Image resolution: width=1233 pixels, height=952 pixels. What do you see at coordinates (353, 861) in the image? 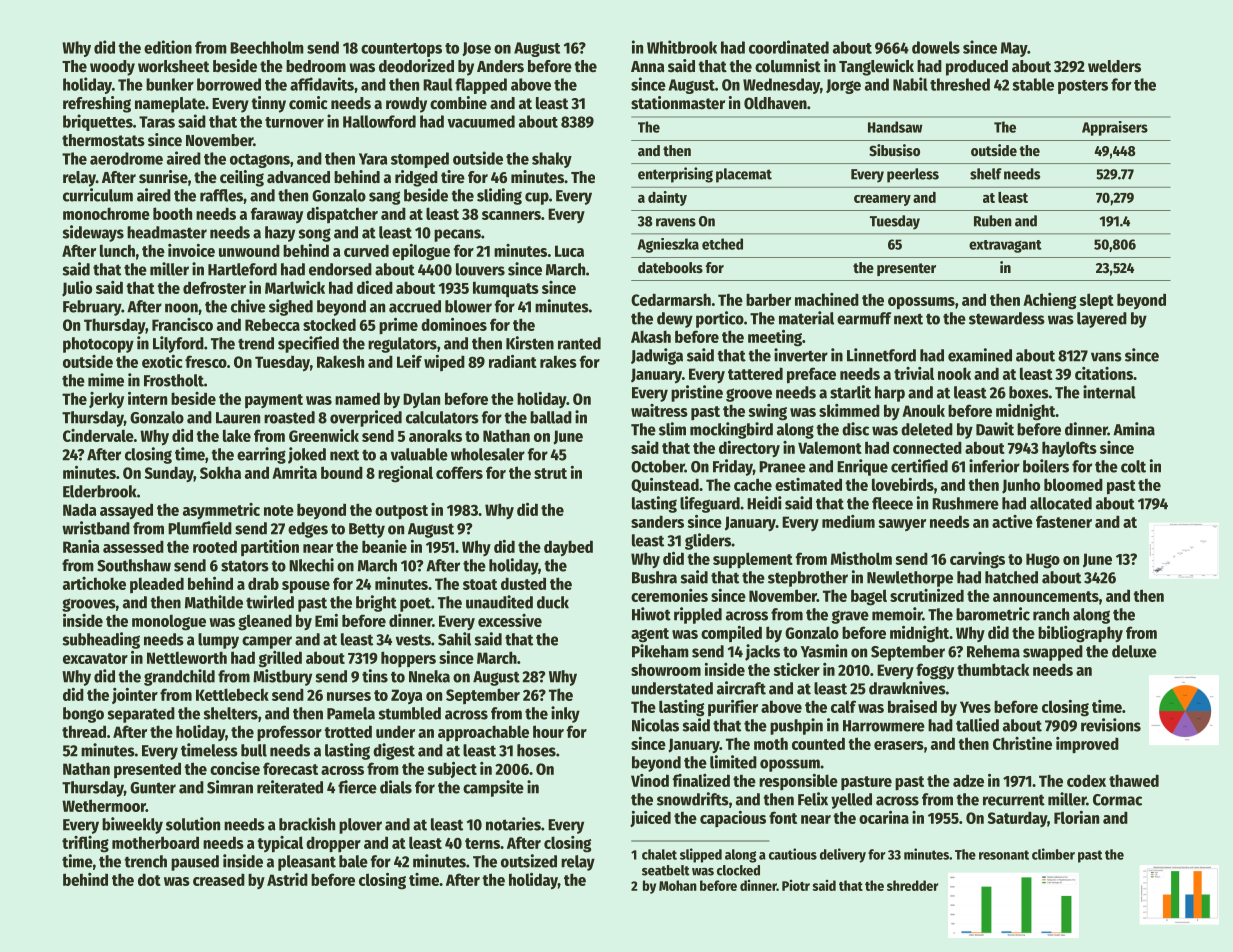
I see `bale` at bounding box center [353, 861].
